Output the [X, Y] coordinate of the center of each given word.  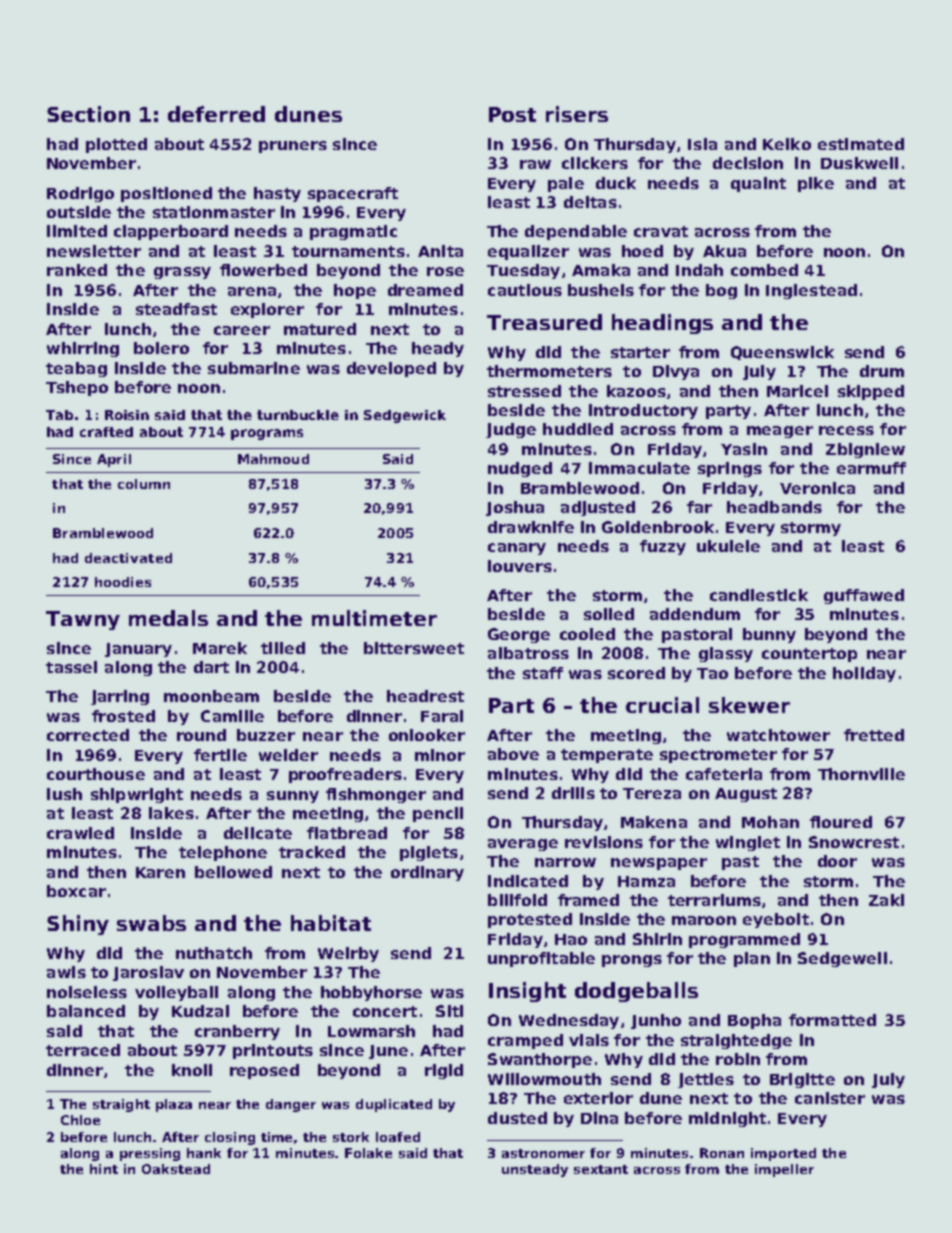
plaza [174, 1105]
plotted [116, 145]
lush [64, 794]
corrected [88, 735]
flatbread [347, 833]
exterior [598, 1098]
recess [846, 430]
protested [530, 920]
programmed [744, 940]
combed [764, 270]
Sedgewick [405, 416]
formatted [832, 1020]
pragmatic [353, 232]
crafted [106, 432]
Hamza [646, 881]
